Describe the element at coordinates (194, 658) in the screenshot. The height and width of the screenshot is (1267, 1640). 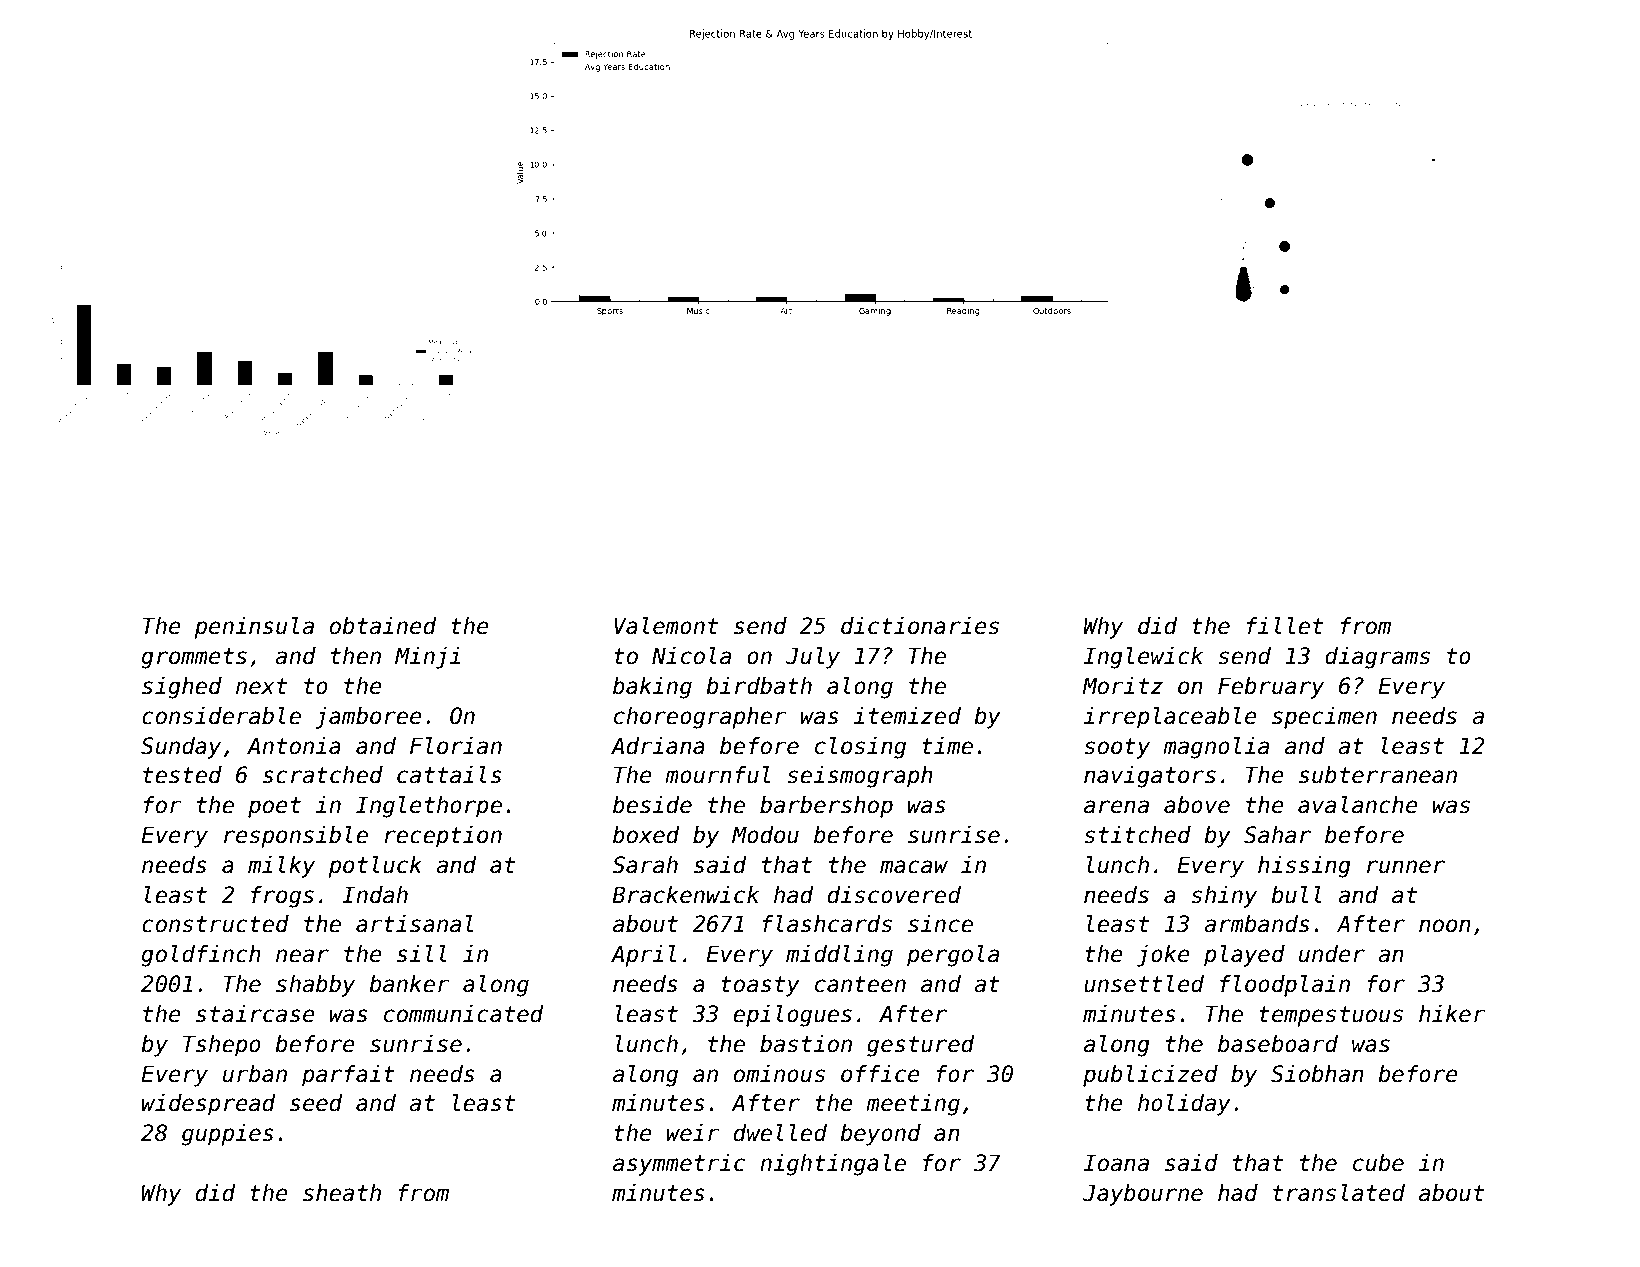
I see `grommets` at that location.
